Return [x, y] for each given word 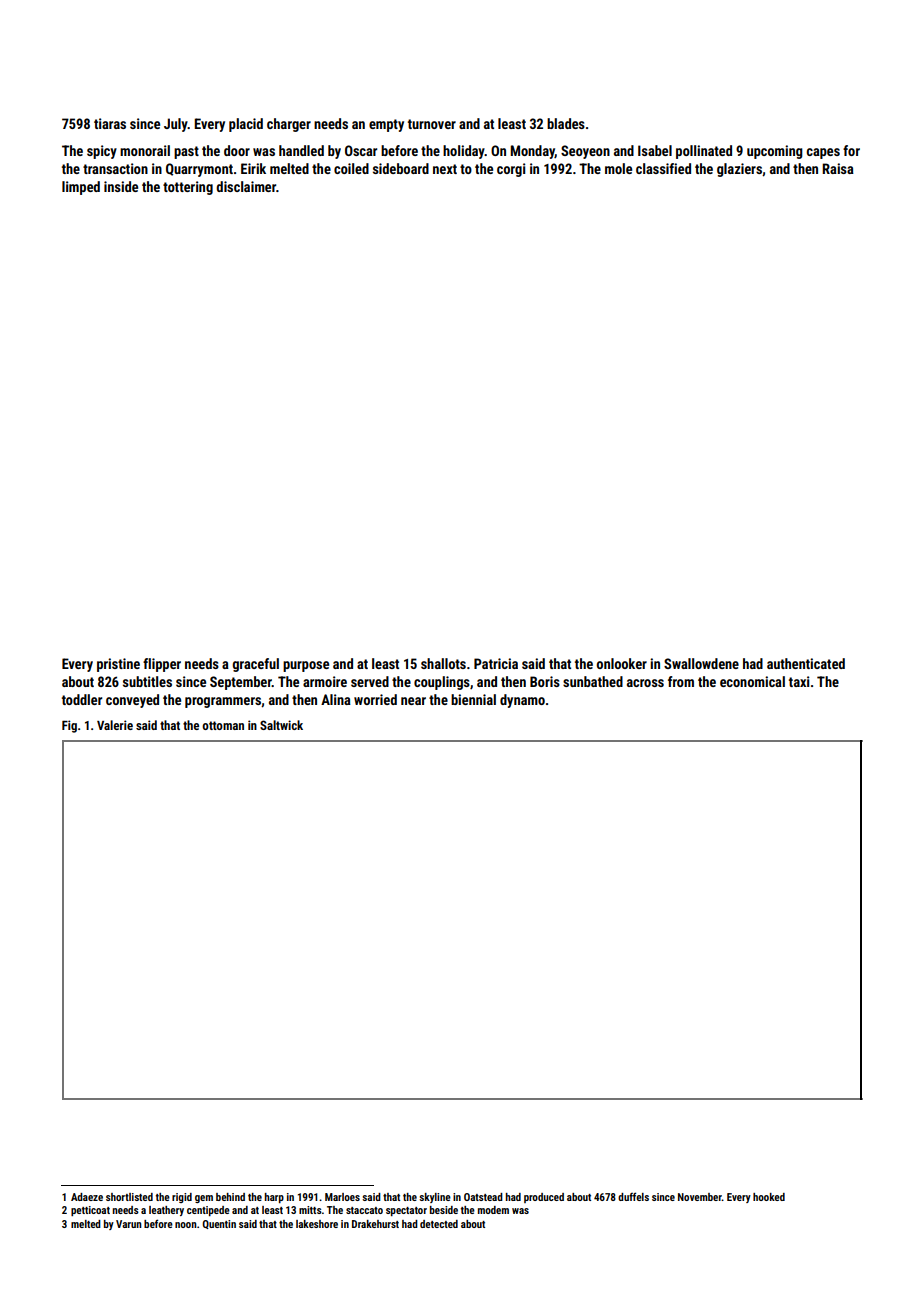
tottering [188, 188]
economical [752, 681]
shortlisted [129, 1197]
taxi [799, 681]
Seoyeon [585, 152]
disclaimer [246, 186]
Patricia [496, 663]
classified [663, 168]
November [700, 1197]
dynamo [522, 701]
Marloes [342, 1197]
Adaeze [87, 1197]
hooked [769, 1197]
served [370, 681]
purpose [306, 666]
